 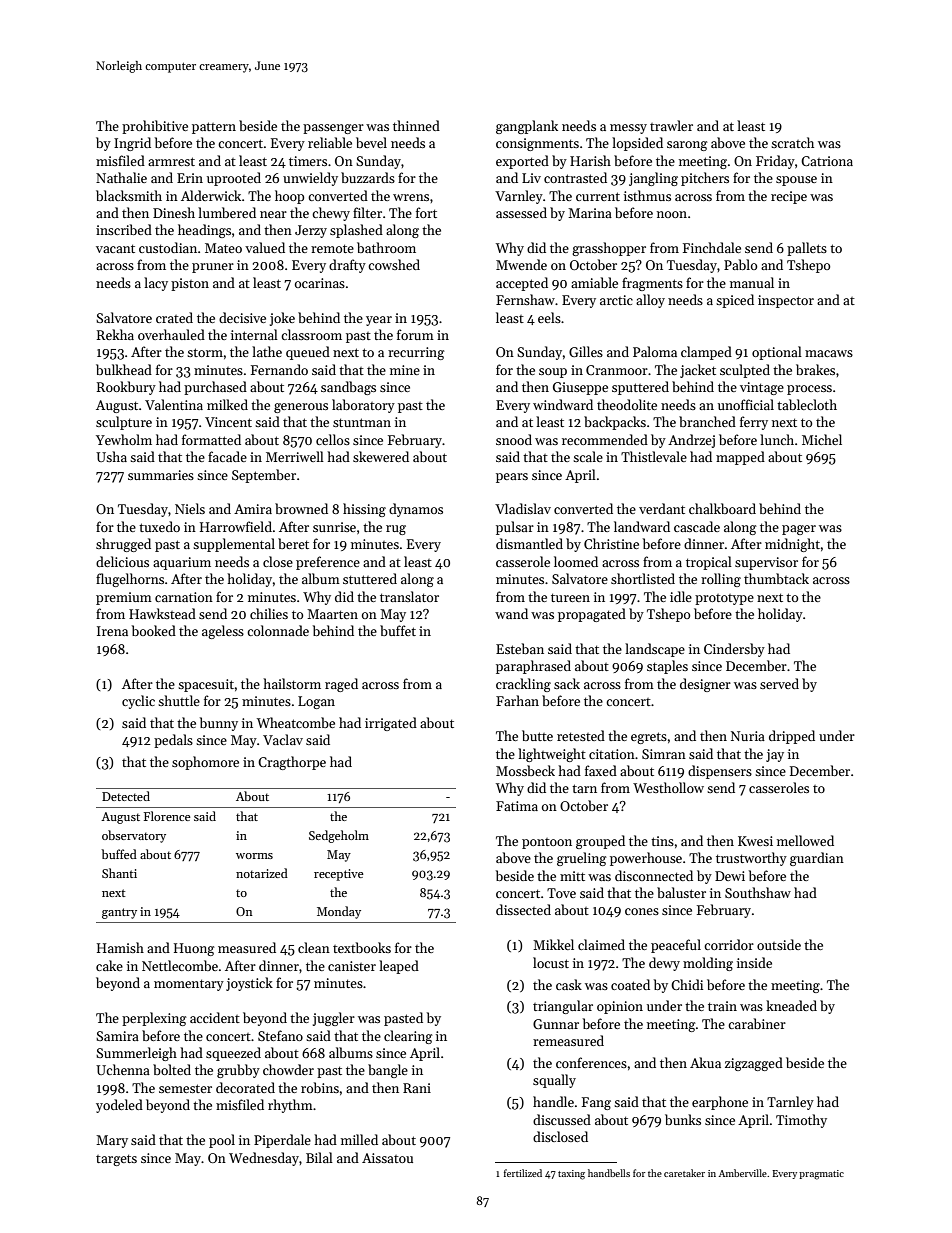 What do you see at coordinates (264, 1159) in the page?
I see `Wednesday` at bounding box center [264, 1159].
